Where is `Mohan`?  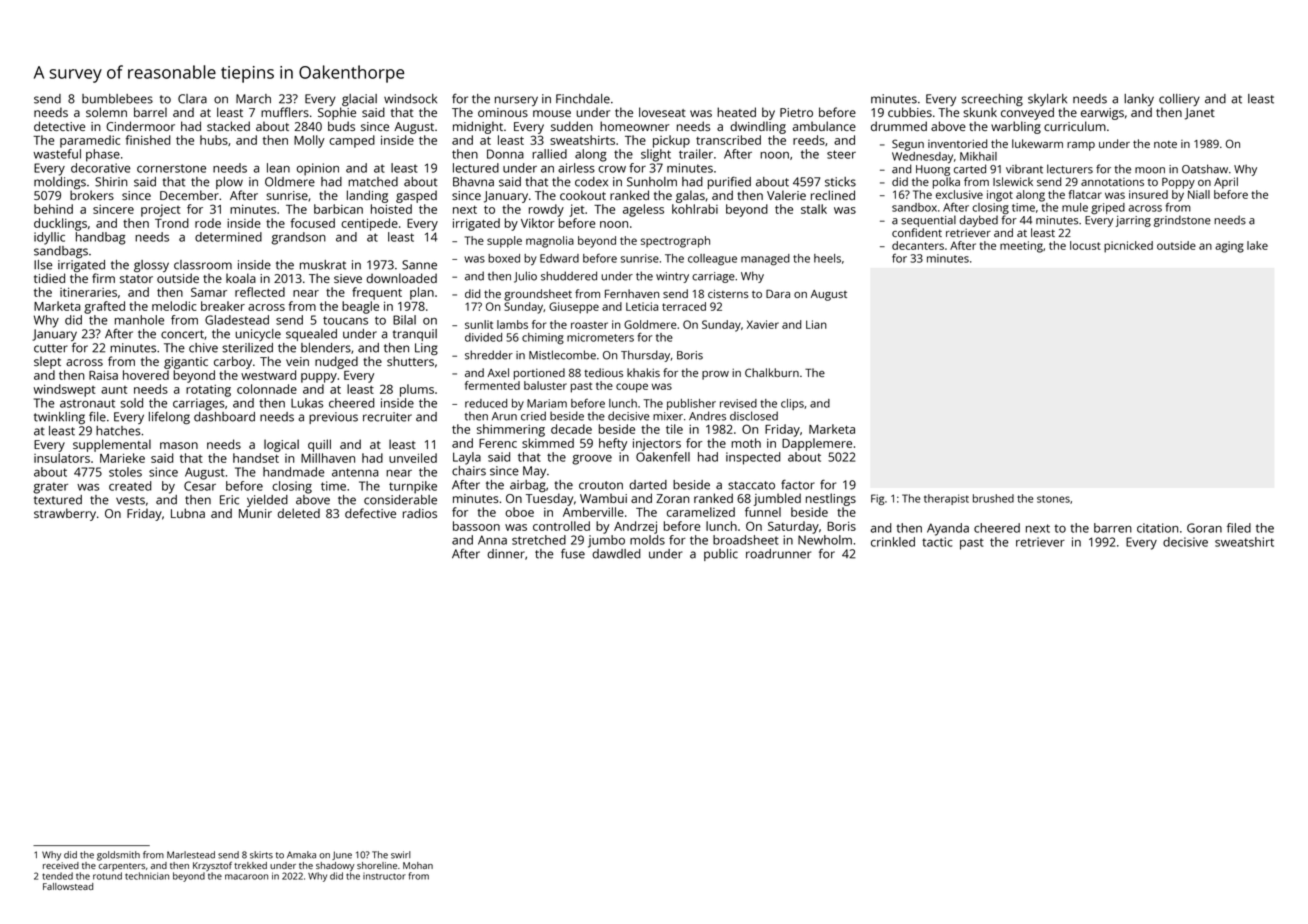
Mohan is located at coordinates (418, 865).
